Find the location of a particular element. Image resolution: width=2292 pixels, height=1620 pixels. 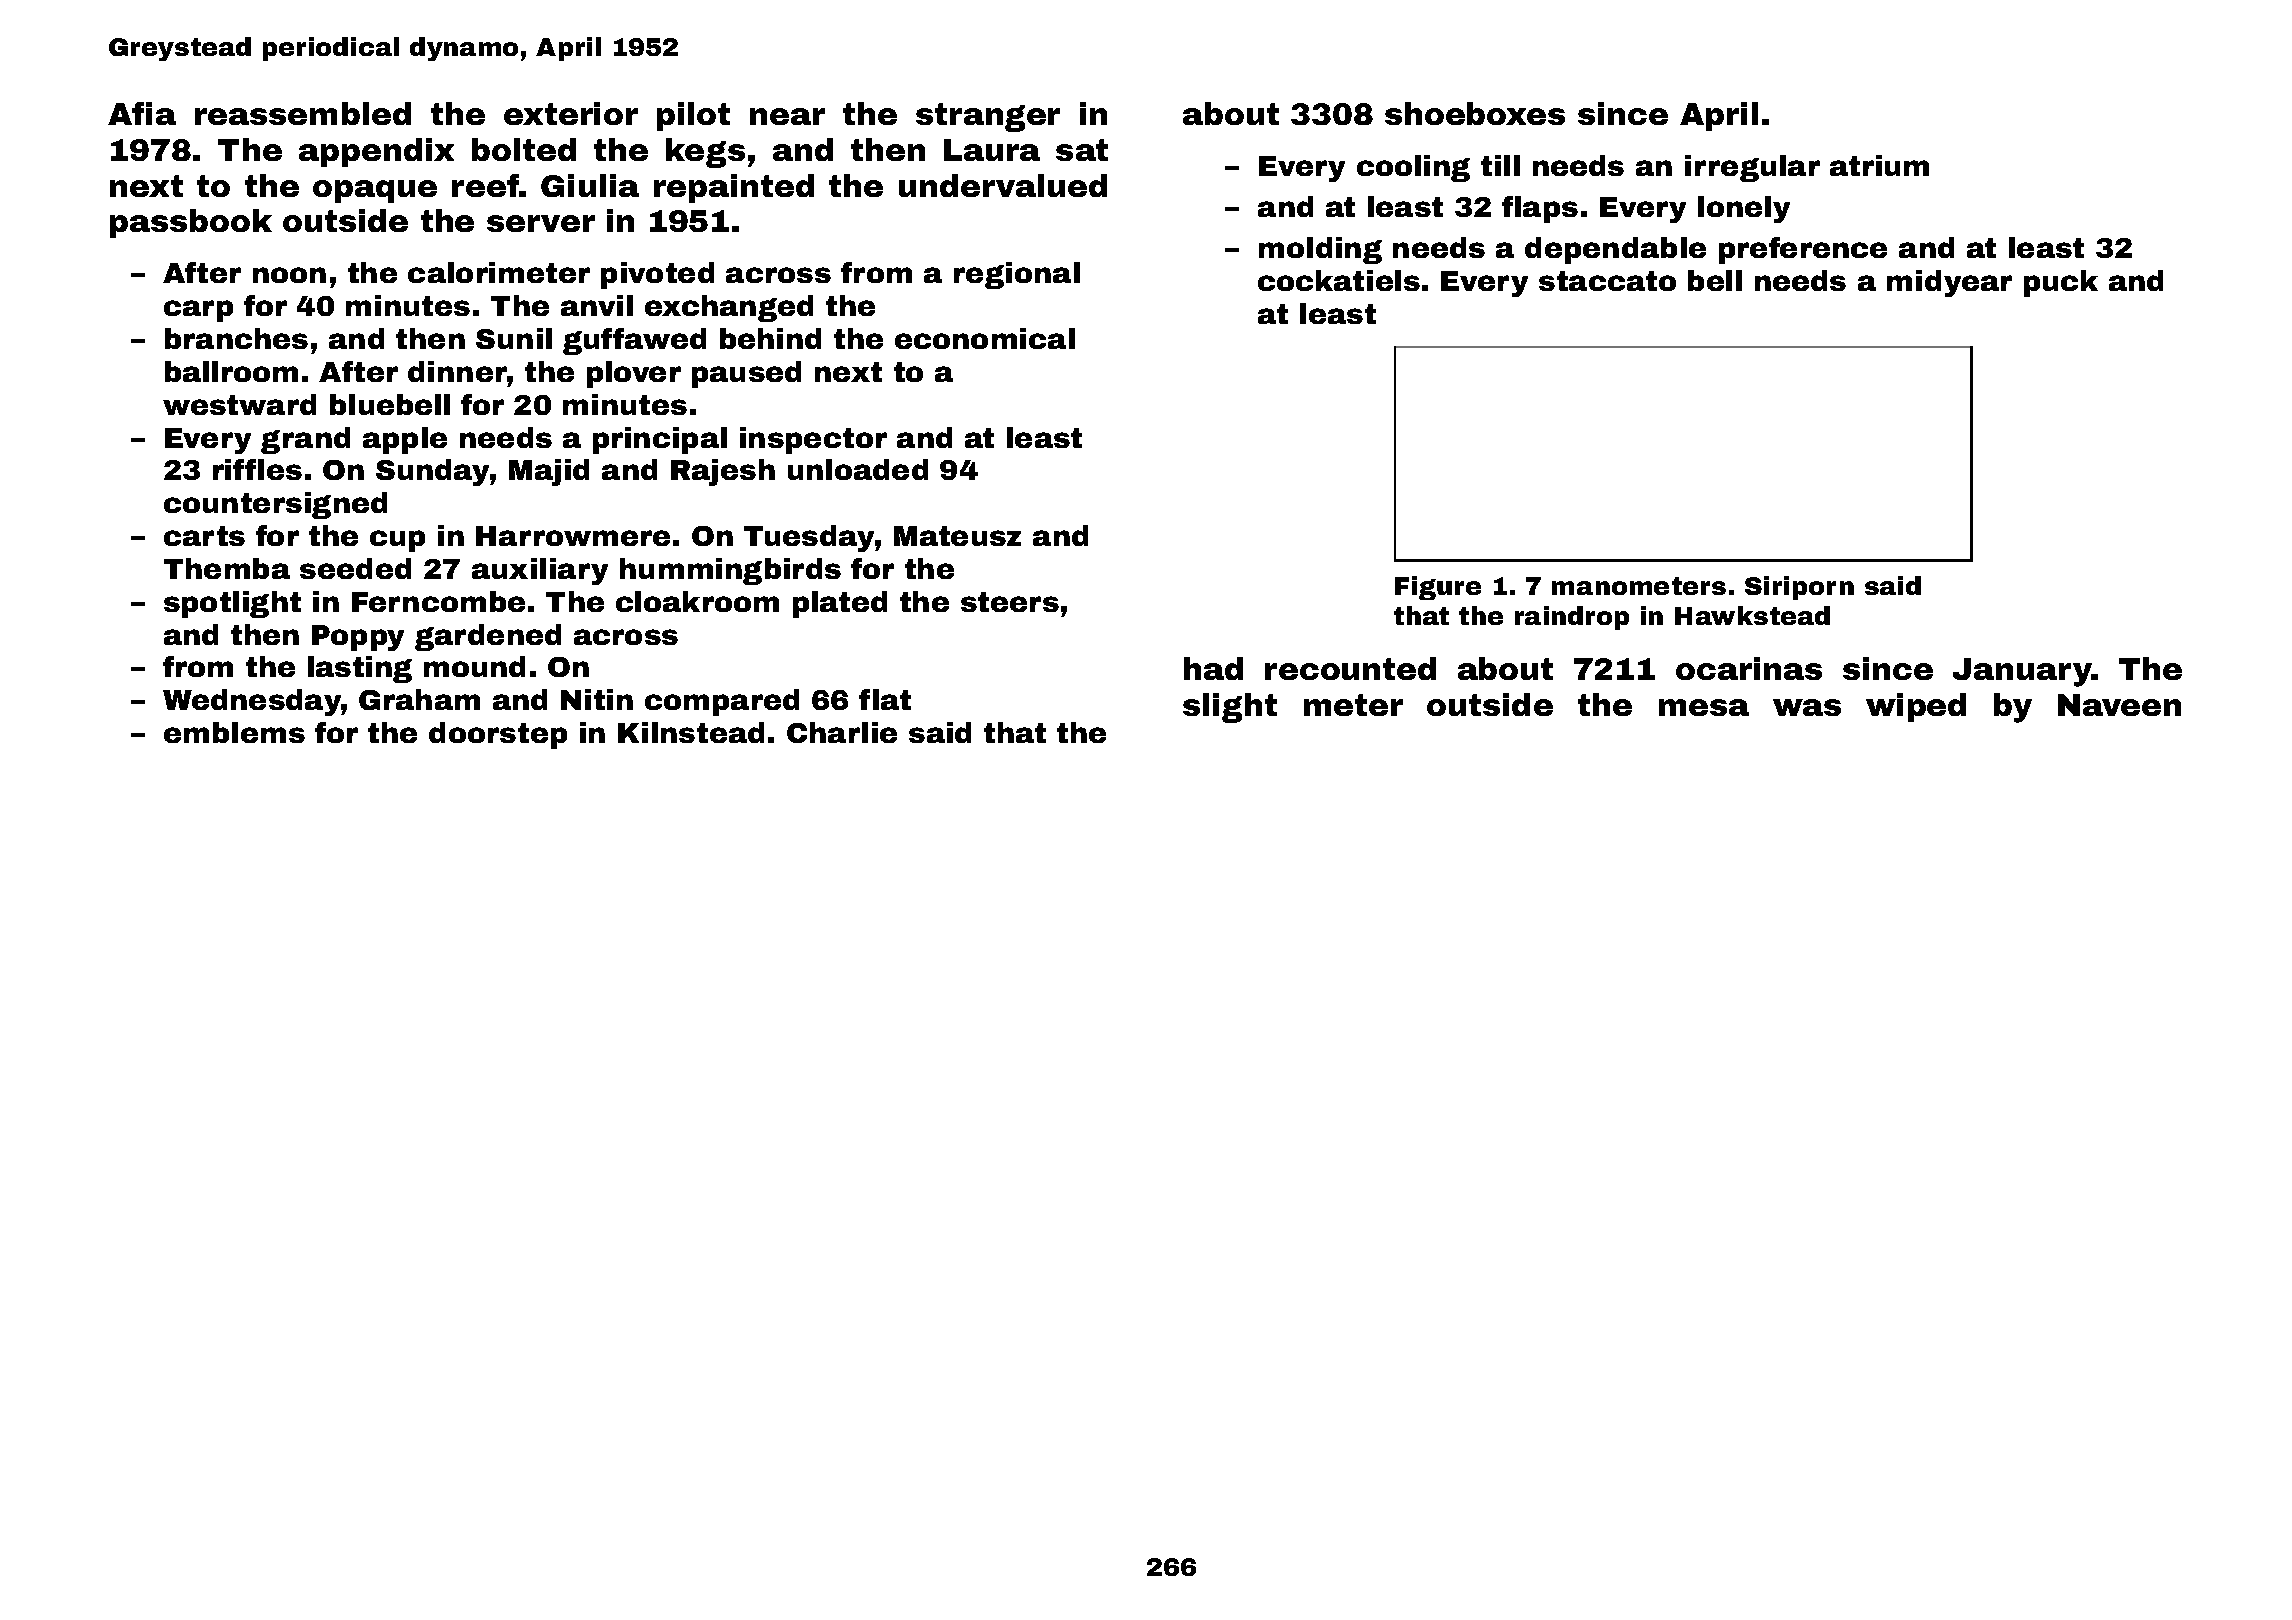

midyear is located at coordinates (1949, 283).
